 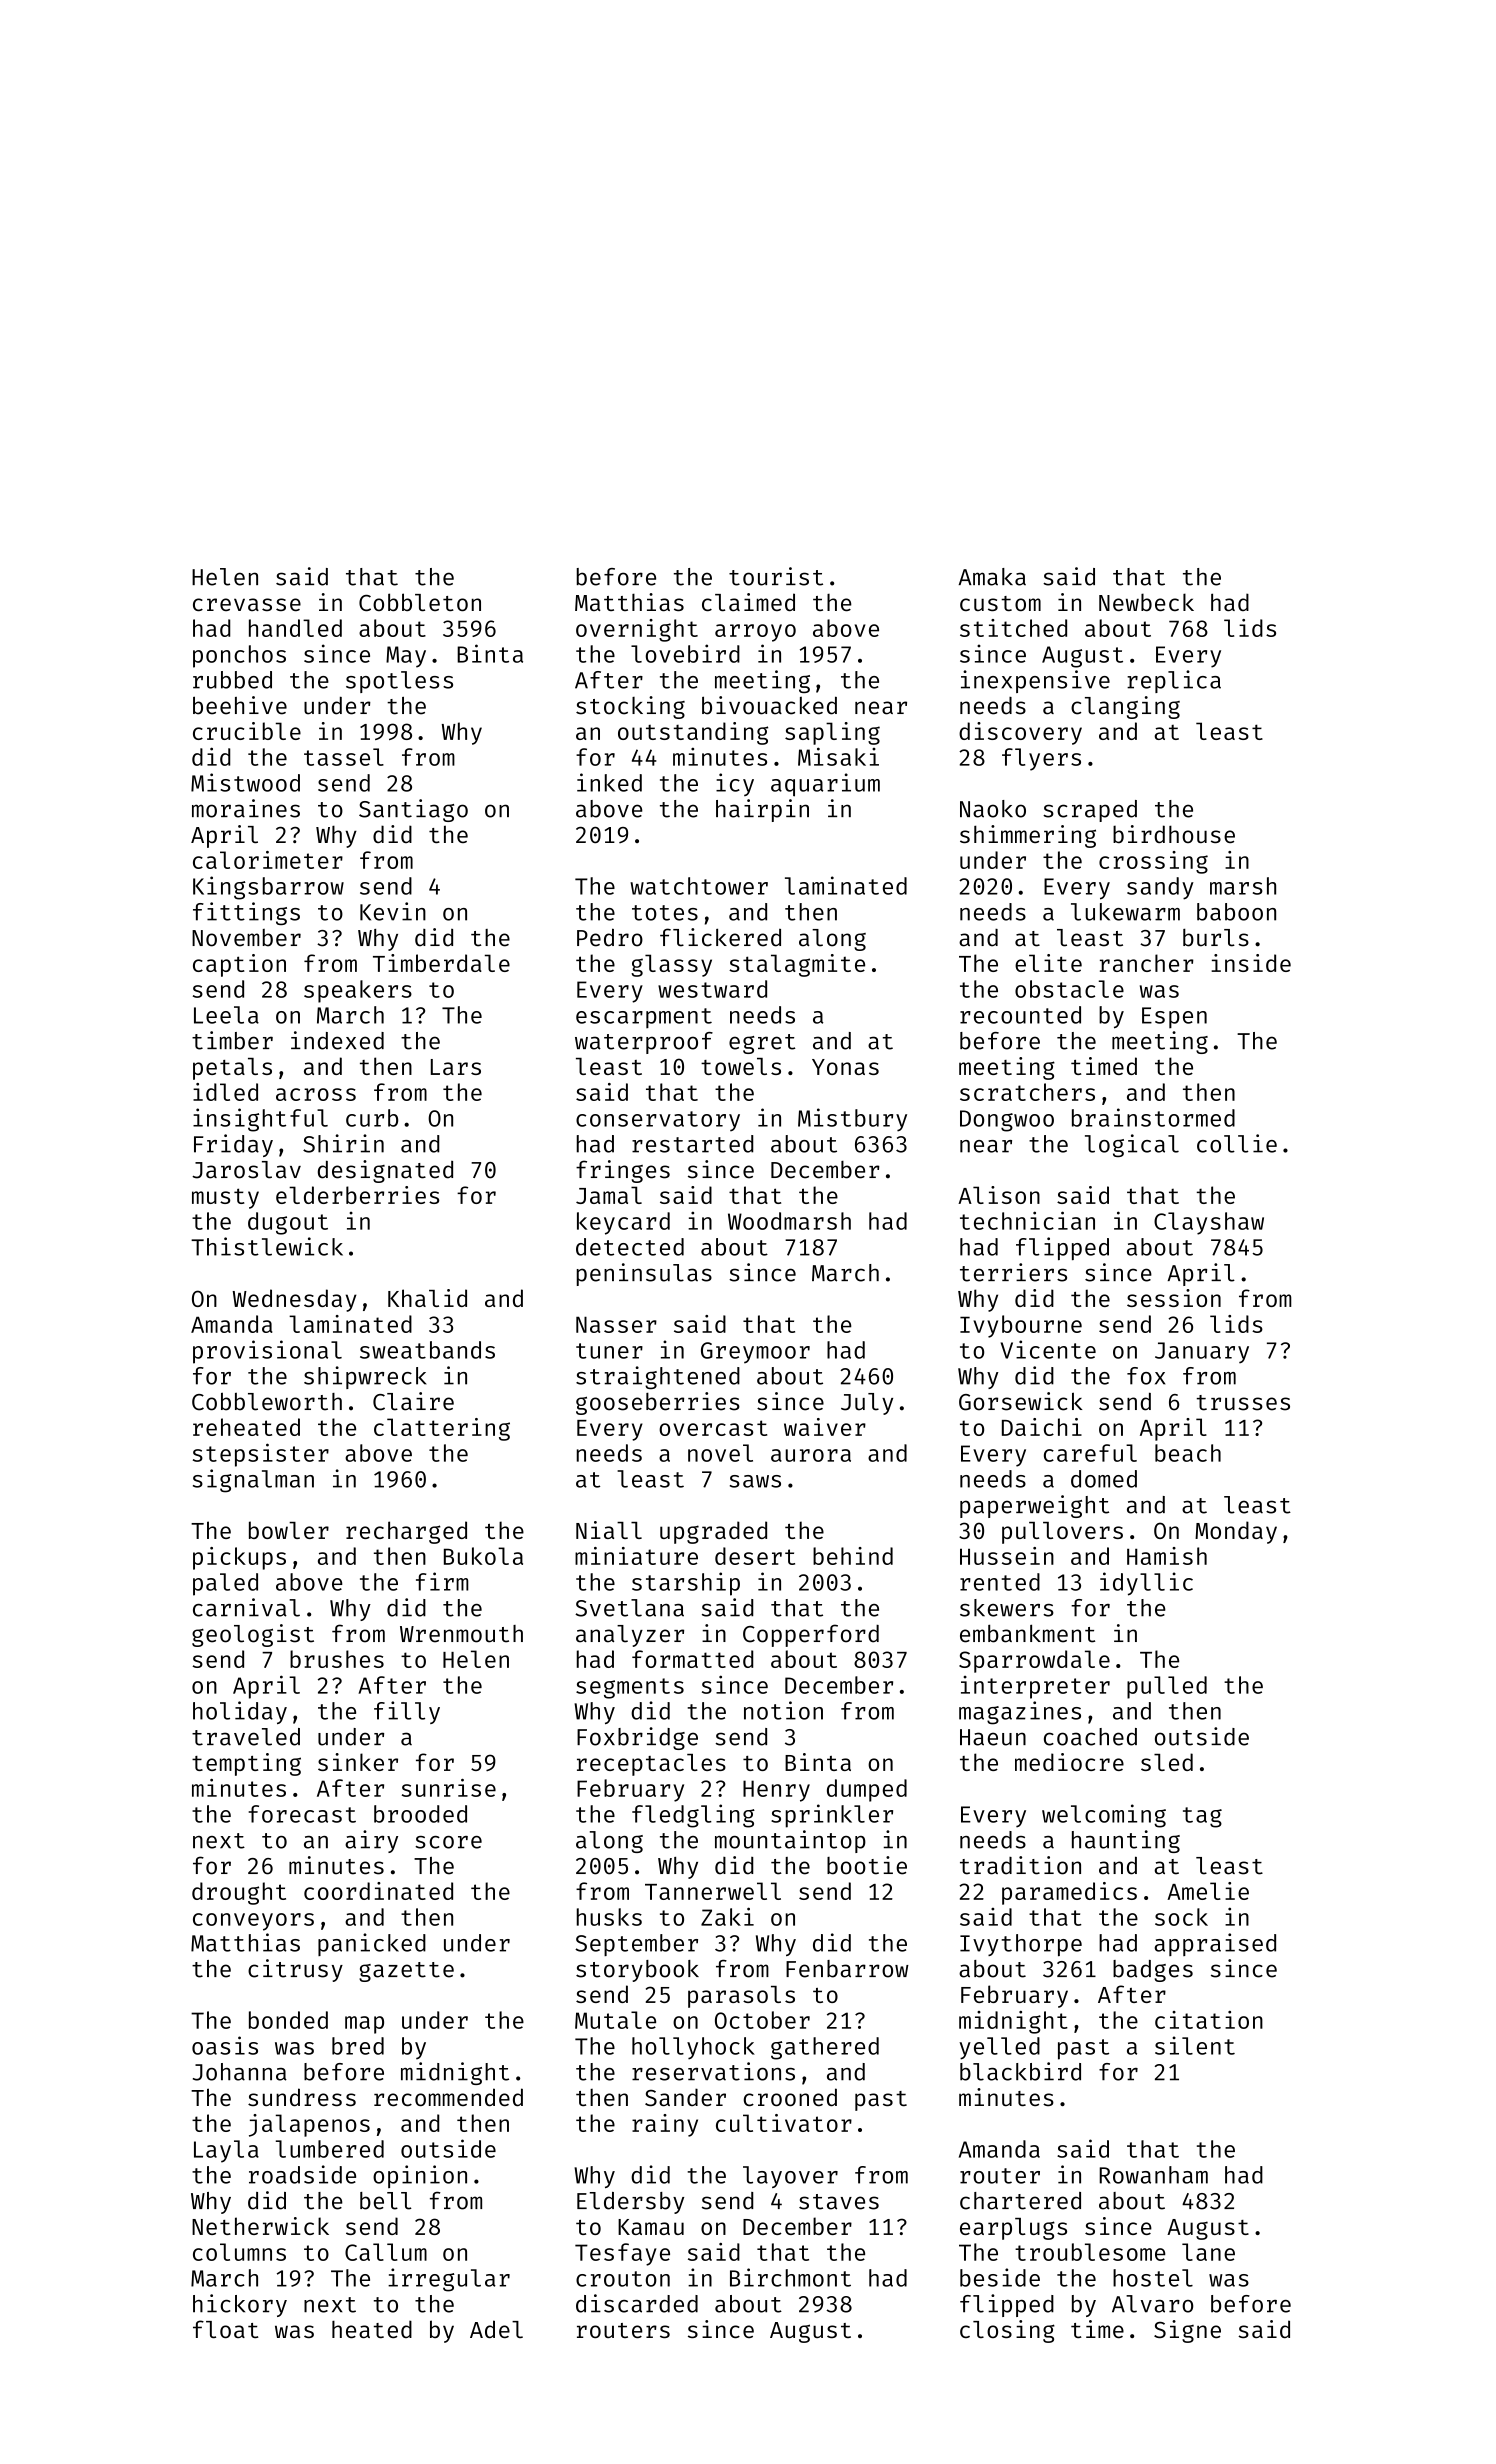 I want to click on overnight, so click(x=637, y=630).
